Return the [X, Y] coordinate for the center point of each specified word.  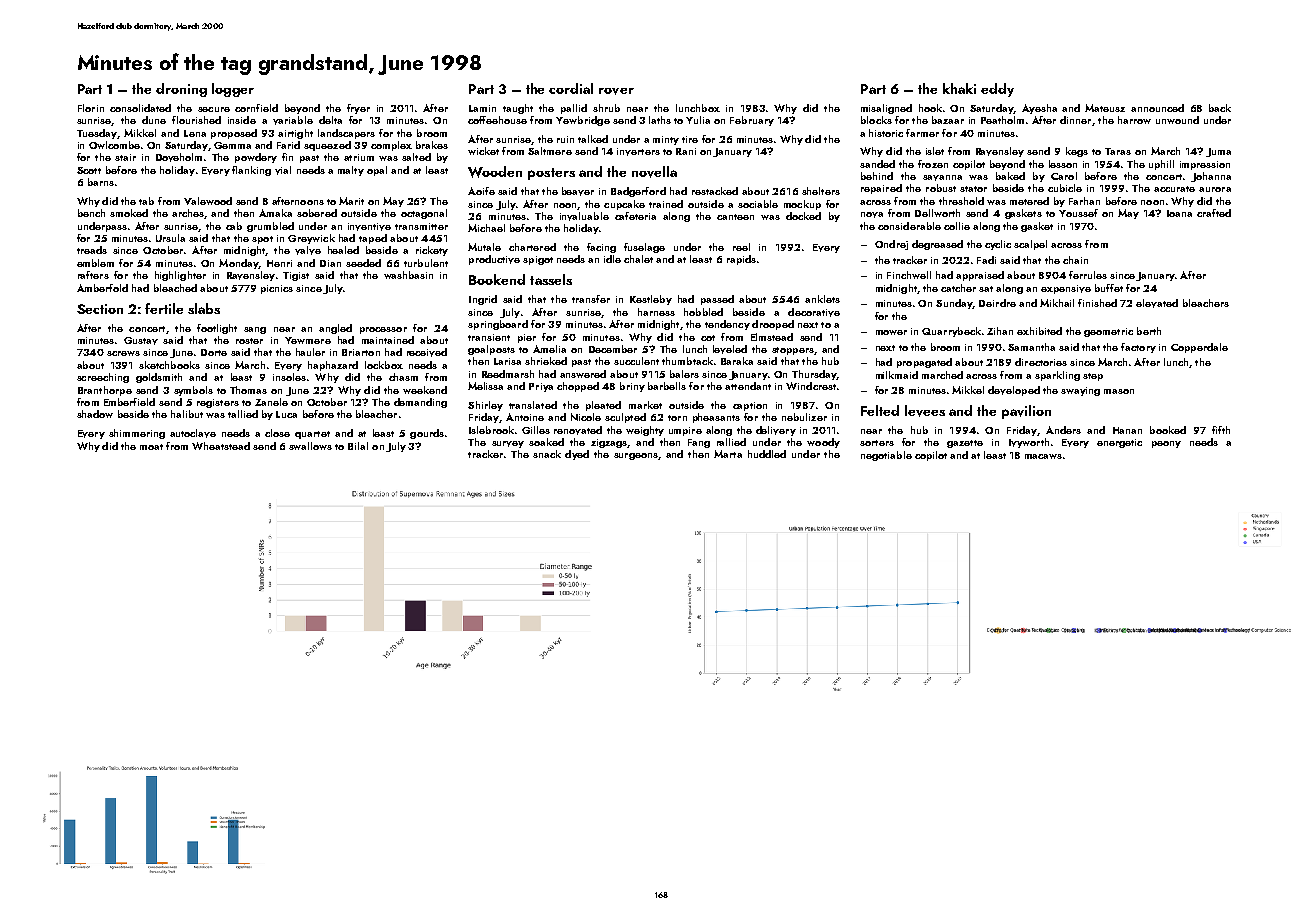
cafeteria [635, 216]
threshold [961, 201]
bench [91, 213]
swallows [310, 446]
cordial [571, 88]
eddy [997, 90]
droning [181, 90]
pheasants [716, 418]
